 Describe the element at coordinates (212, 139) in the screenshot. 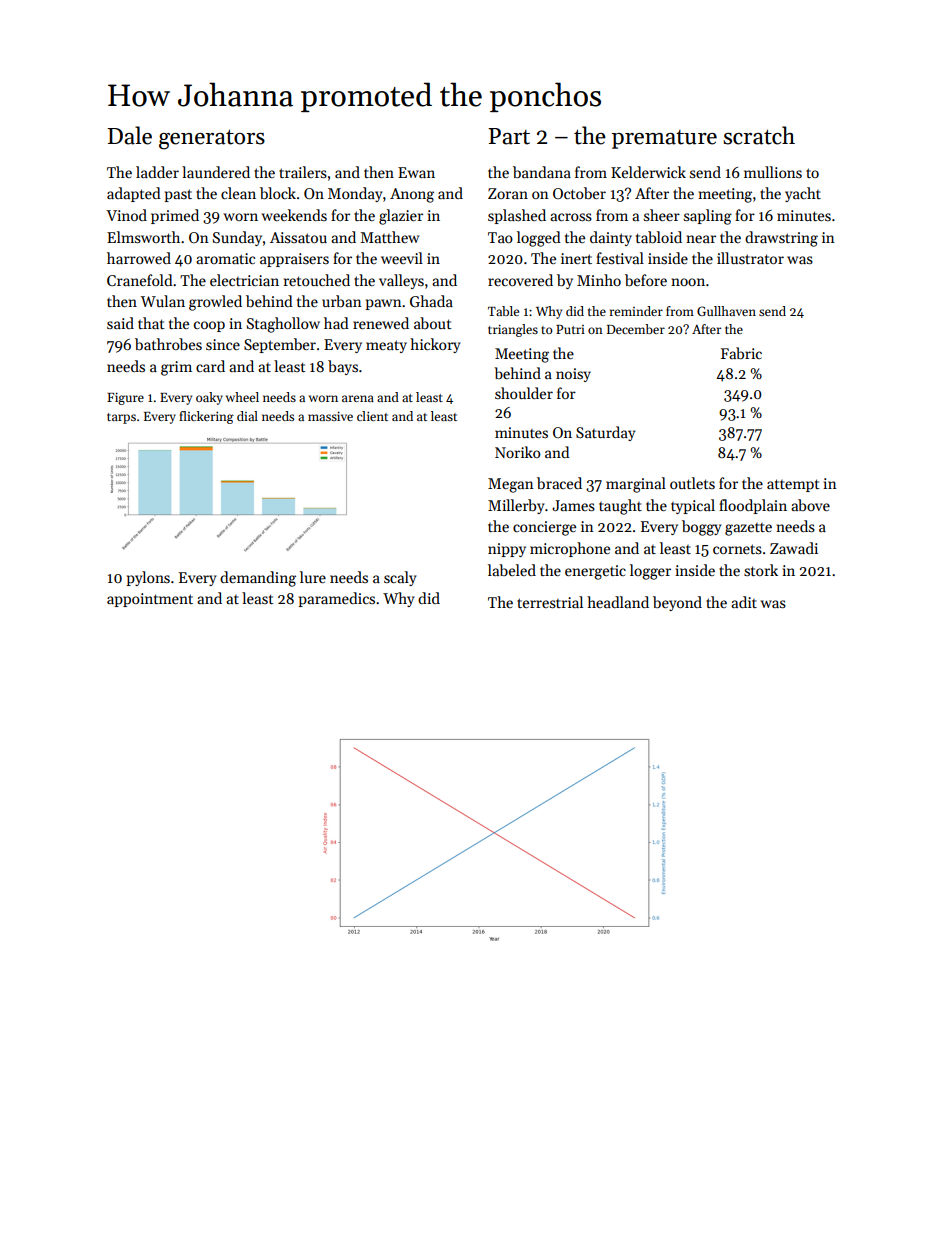

I see `generators` at that location.
